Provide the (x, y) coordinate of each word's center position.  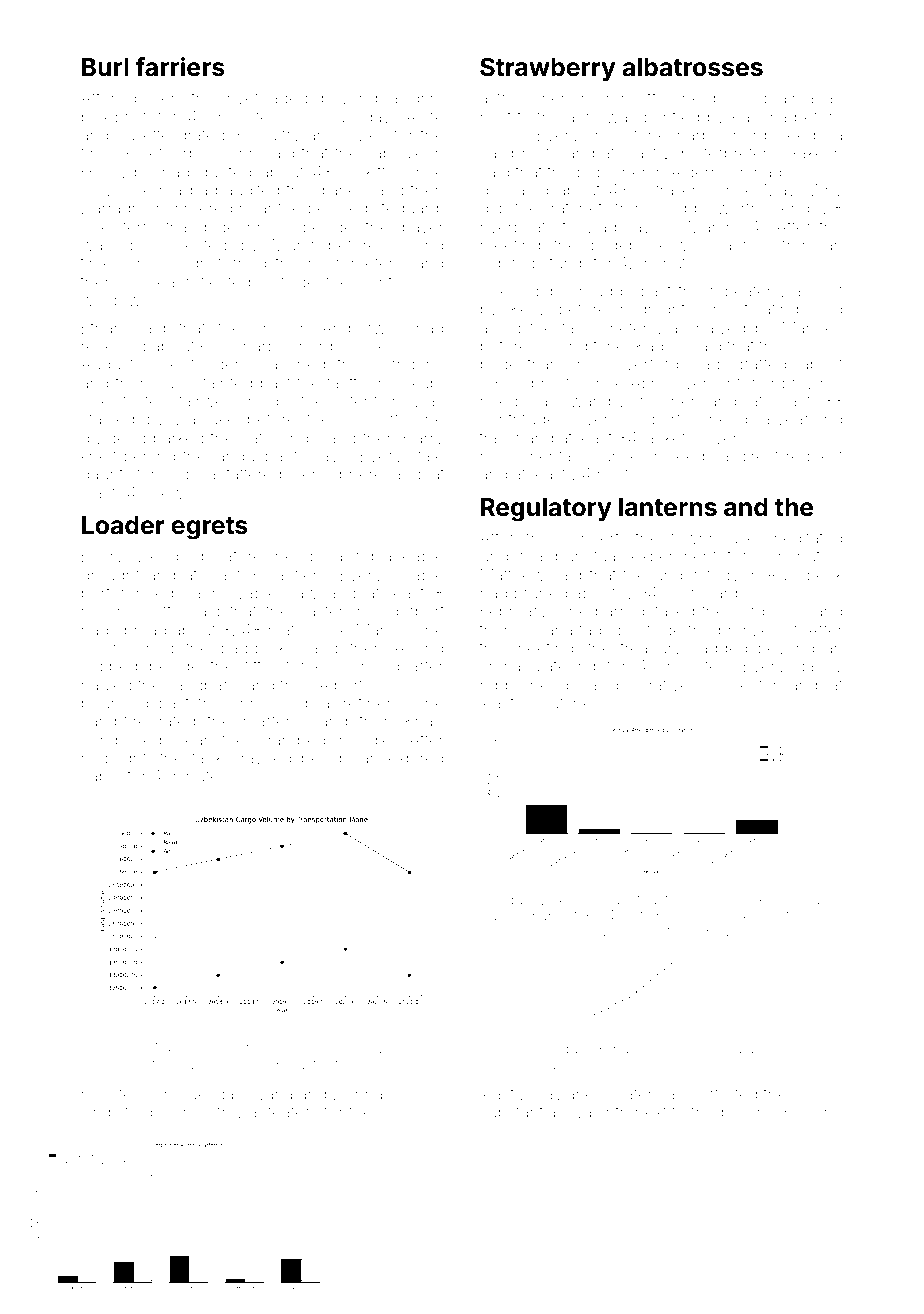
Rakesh (815, 152)
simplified (116, 1113)
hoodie (365, 740)
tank (207, 758)
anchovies (347, 135)
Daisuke (206, 418)
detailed (665, 611)
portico (677, 420)
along (500, 330)
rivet (243, 98)
